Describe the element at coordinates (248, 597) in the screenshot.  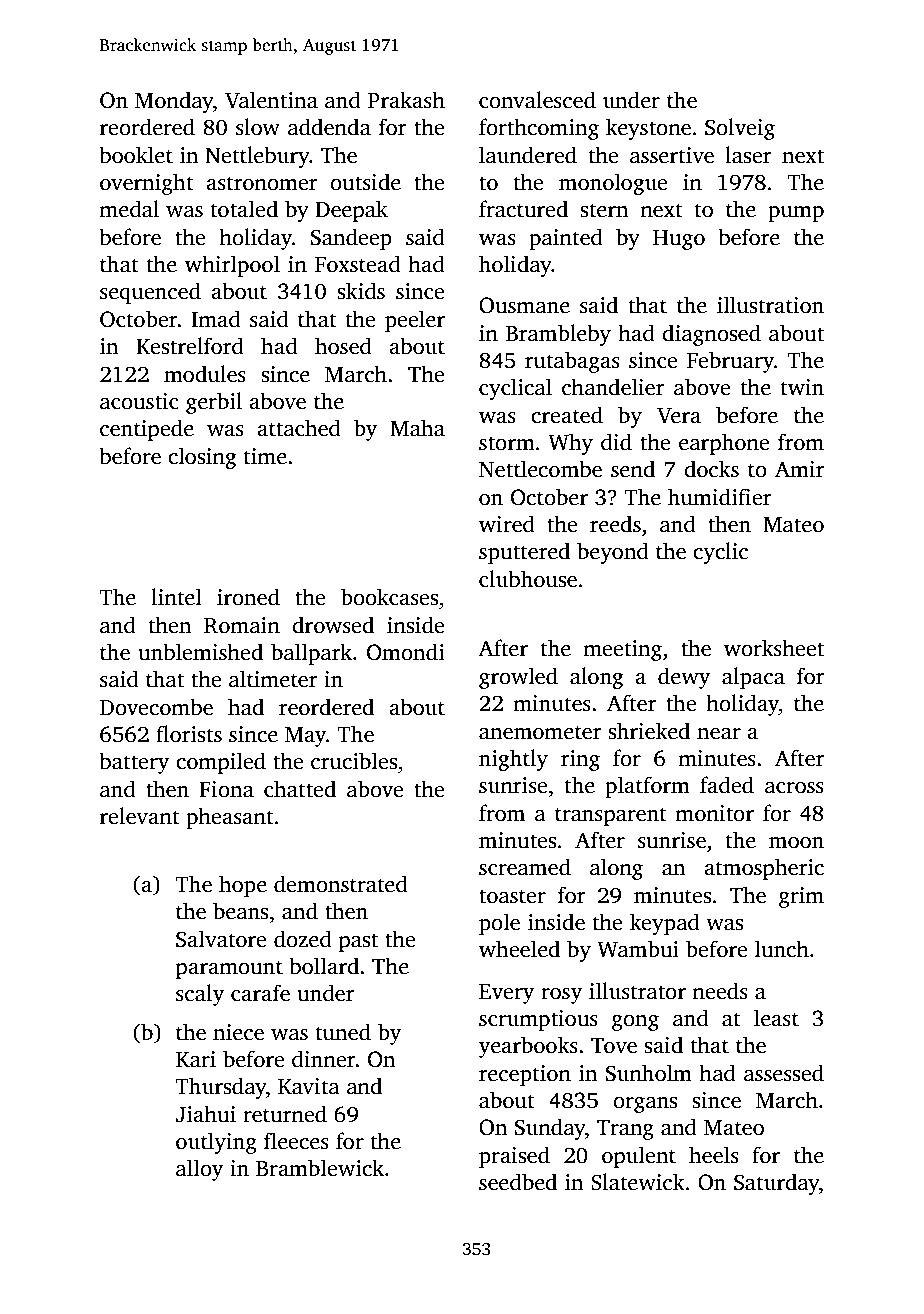
I see `ironed` at that location.
